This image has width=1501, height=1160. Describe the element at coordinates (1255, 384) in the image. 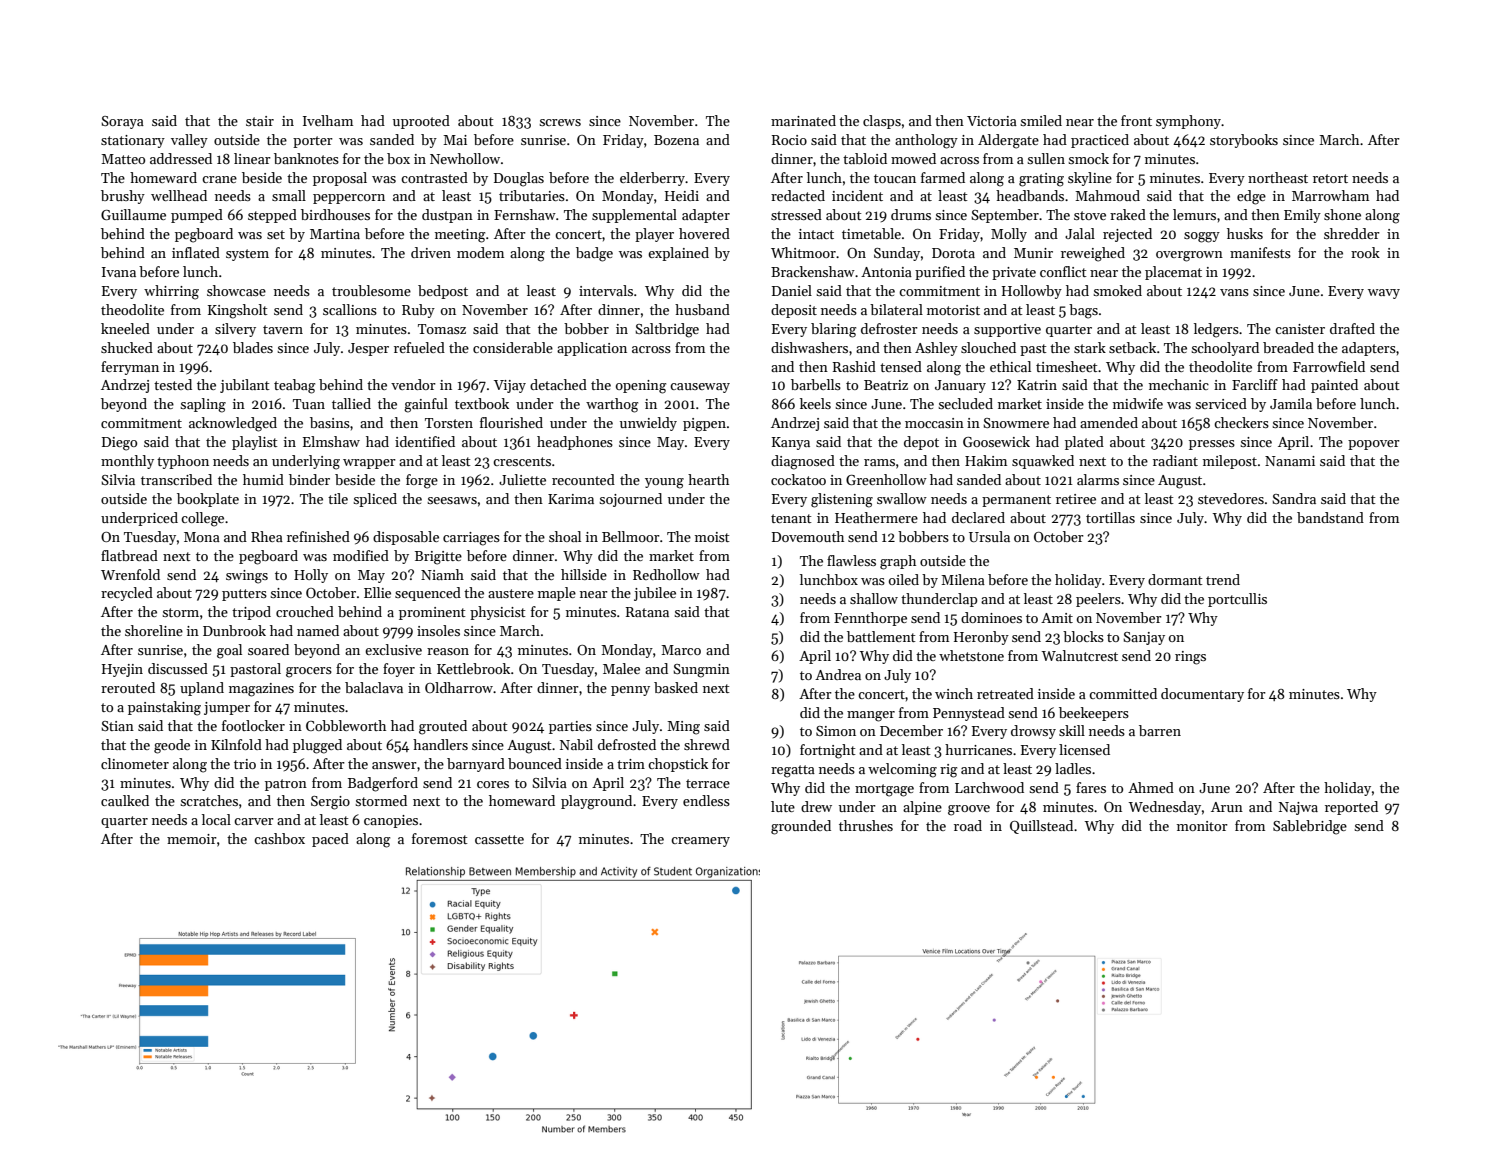

I see `Farcliff` at that location.
